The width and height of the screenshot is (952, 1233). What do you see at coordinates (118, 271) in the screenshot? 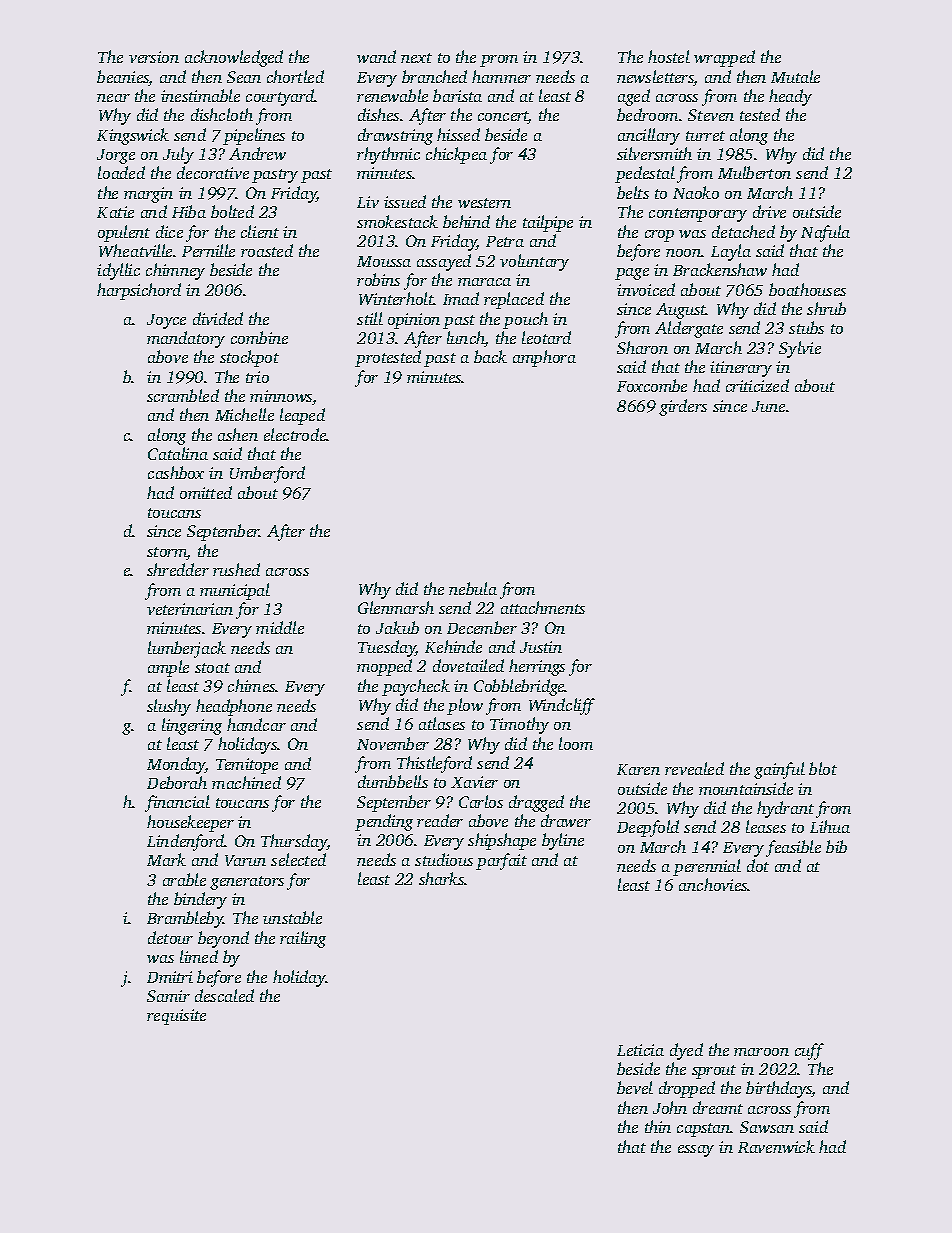
I see `idyllic` at bounding box center [118, 271].
